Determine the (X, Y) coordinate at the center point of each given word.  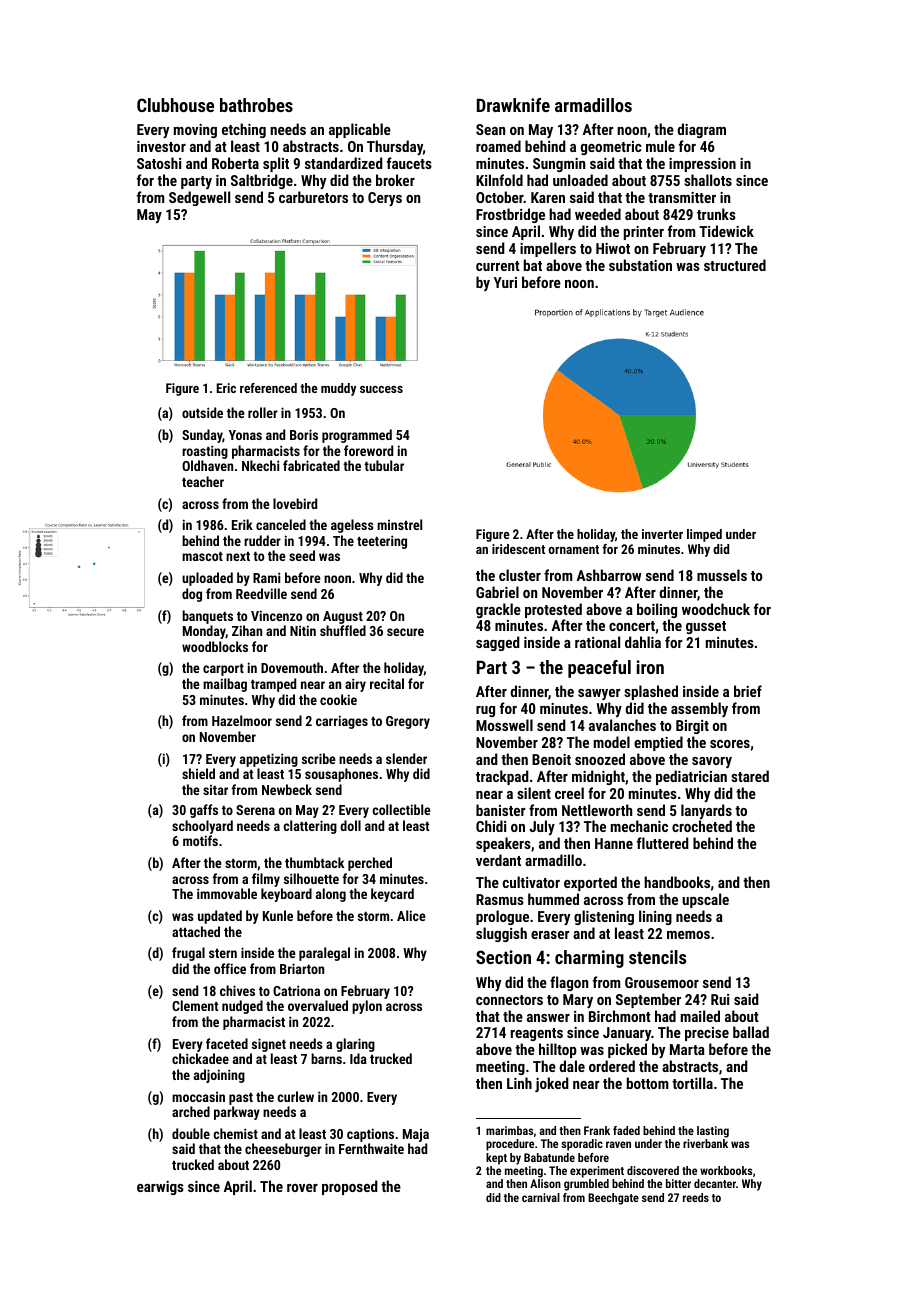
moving (195, 131)
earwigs (160, 1188)
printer (644, 233)
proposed (350, 1187)
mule (660, 146)
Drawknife (513, 105)
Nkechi (261, 465)
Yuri (505, 282)
